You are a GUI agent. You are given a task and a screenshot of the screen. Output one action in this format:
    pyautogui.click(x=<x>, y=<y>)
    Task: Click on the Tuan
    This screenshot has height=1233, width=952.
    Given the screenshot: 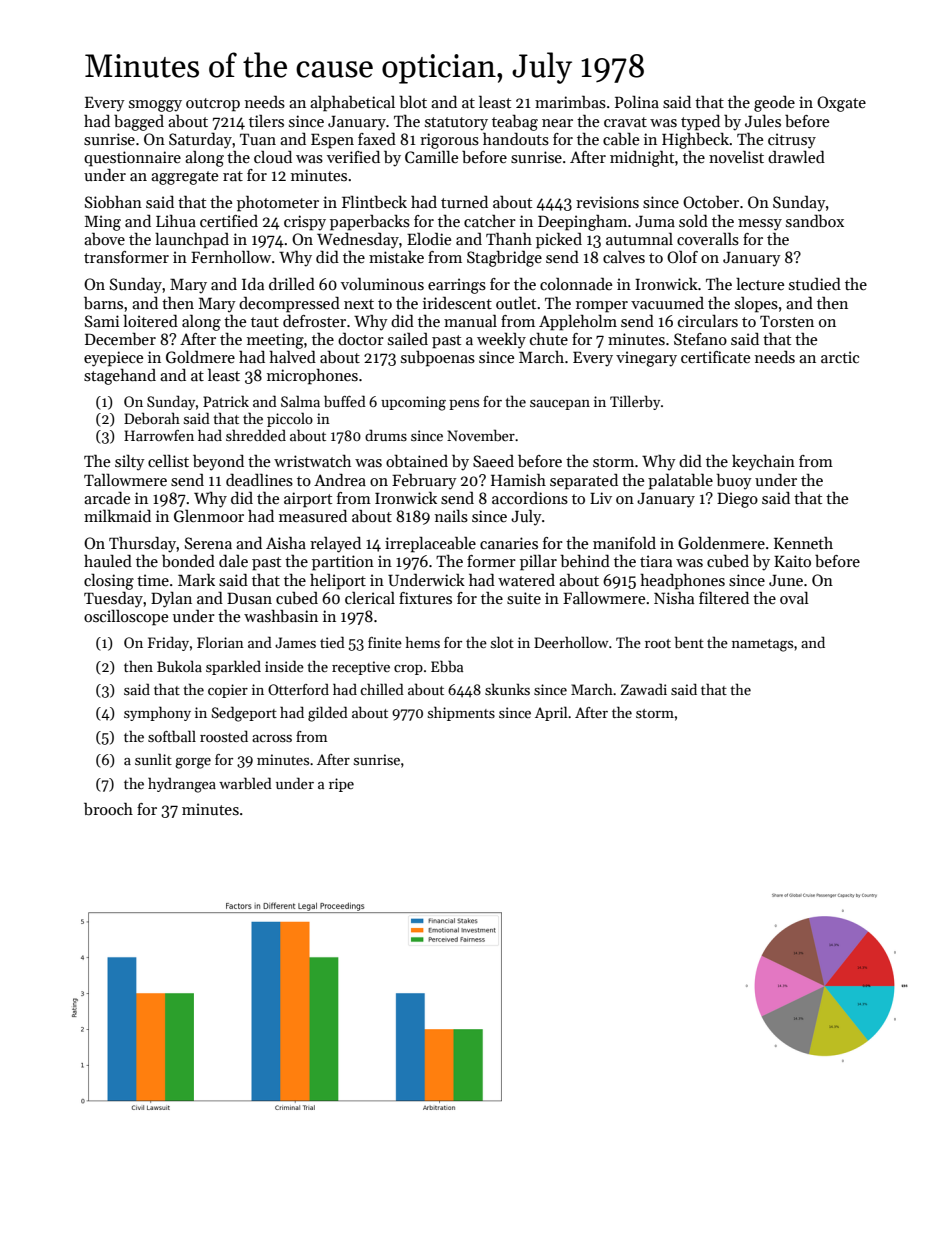 What is the action you would take?
    pyautogui.click(x=258, y=139)
